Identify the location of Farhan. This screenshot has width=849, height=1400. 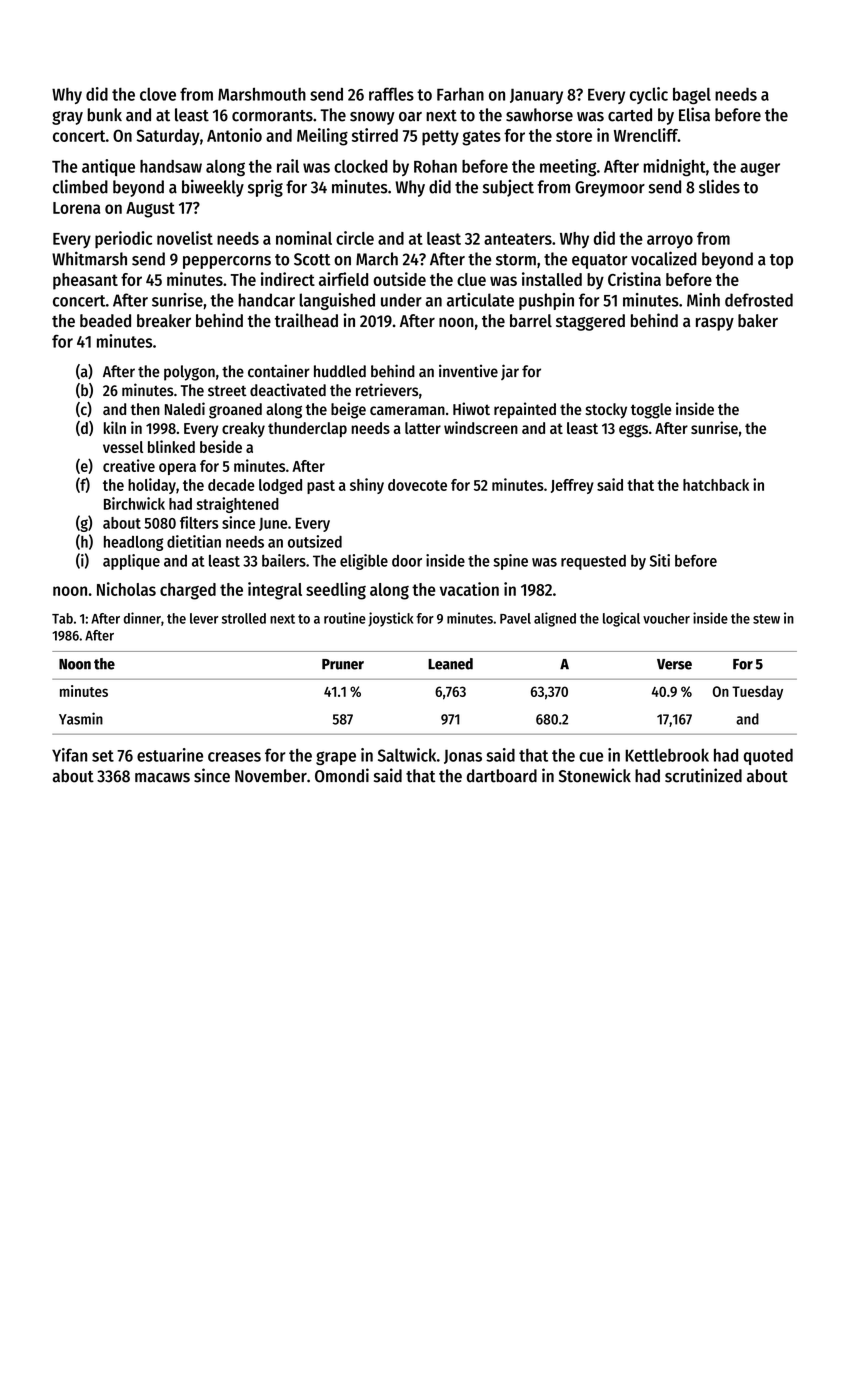
(460, 94).
